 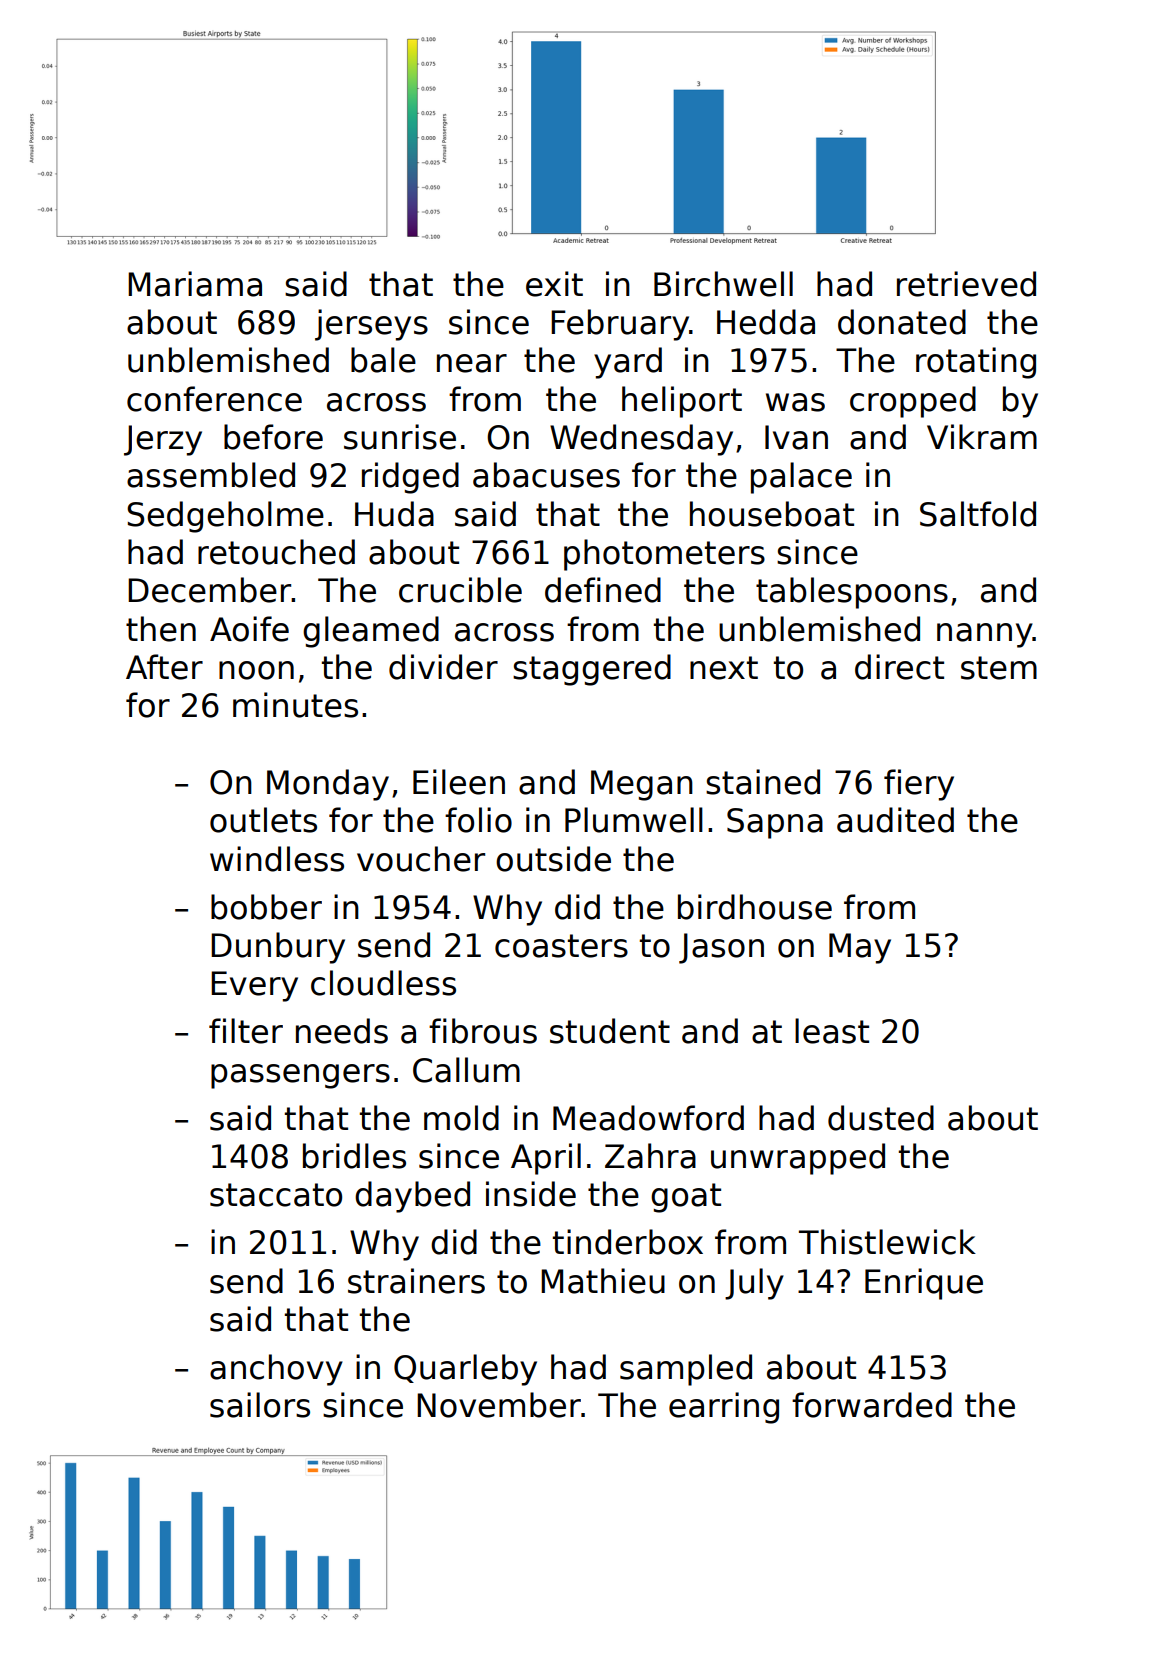 What do you see at coordinates (832, 1031) in the screenshot?
I see `least` at bounding box center [832, 1031].
